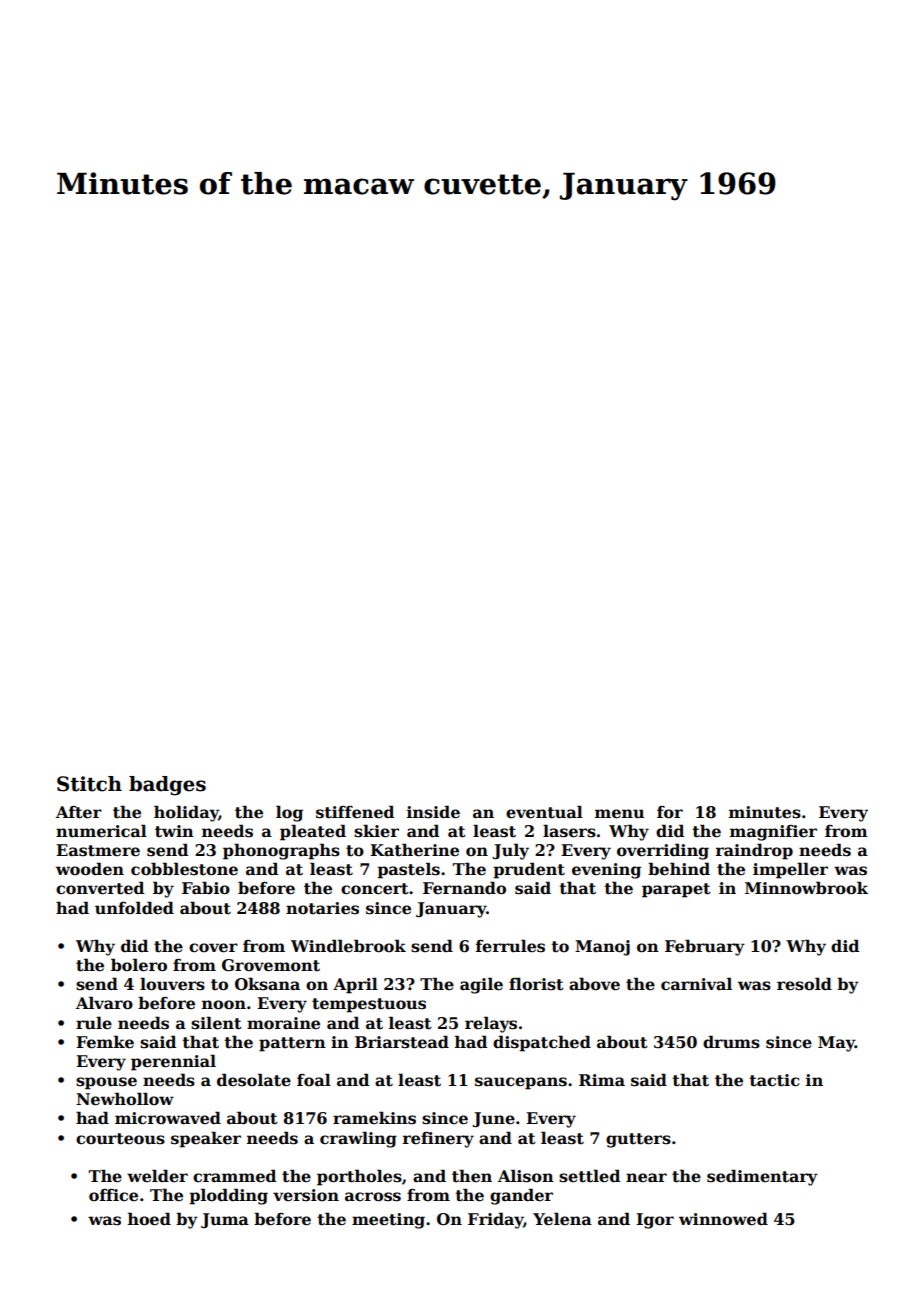 Image resolution: width=924 pixels, height=1311 pixels. I want to click on wooden, so click(90, 869).
